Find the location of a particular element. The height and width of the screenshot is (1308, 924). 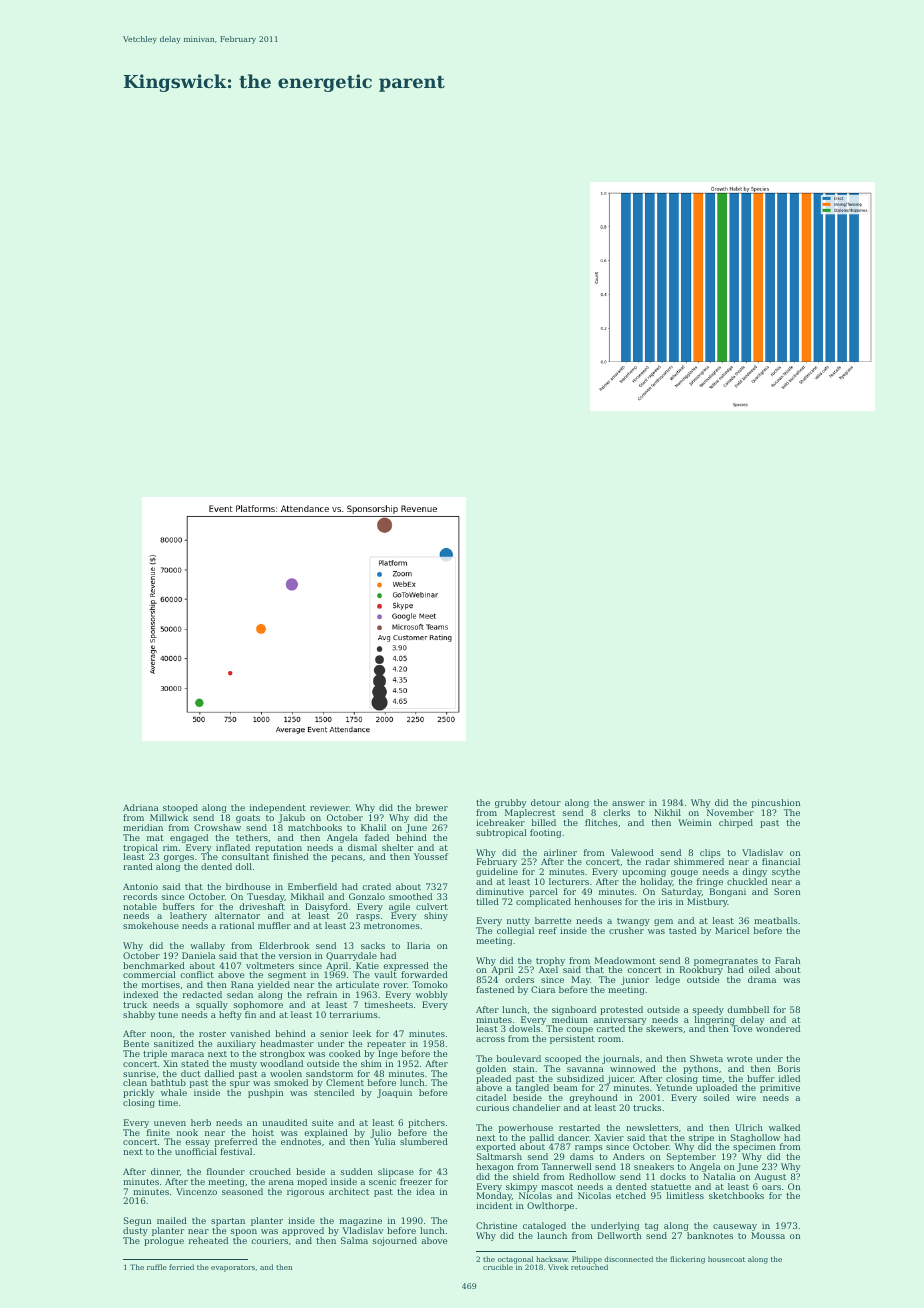

dumbbell is located at coordinates (748, 1009).
